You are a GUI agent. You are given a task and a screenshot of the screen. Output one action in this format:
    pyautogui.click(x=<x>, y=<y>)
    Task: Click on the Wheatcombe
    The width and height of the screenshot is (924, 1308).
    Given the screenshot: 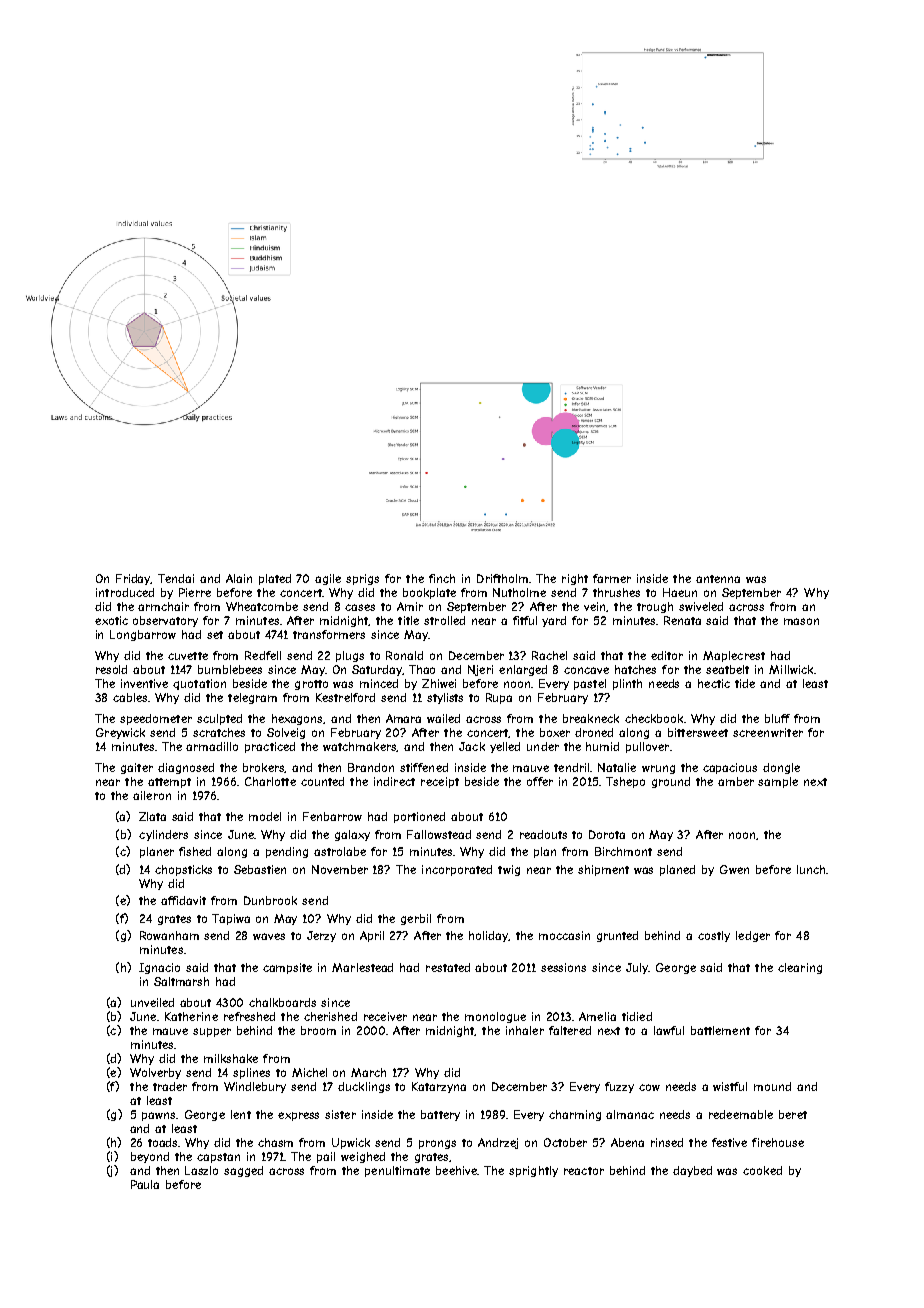 What is the action you would take?
    pyautogui.click(x=262, y=606)
